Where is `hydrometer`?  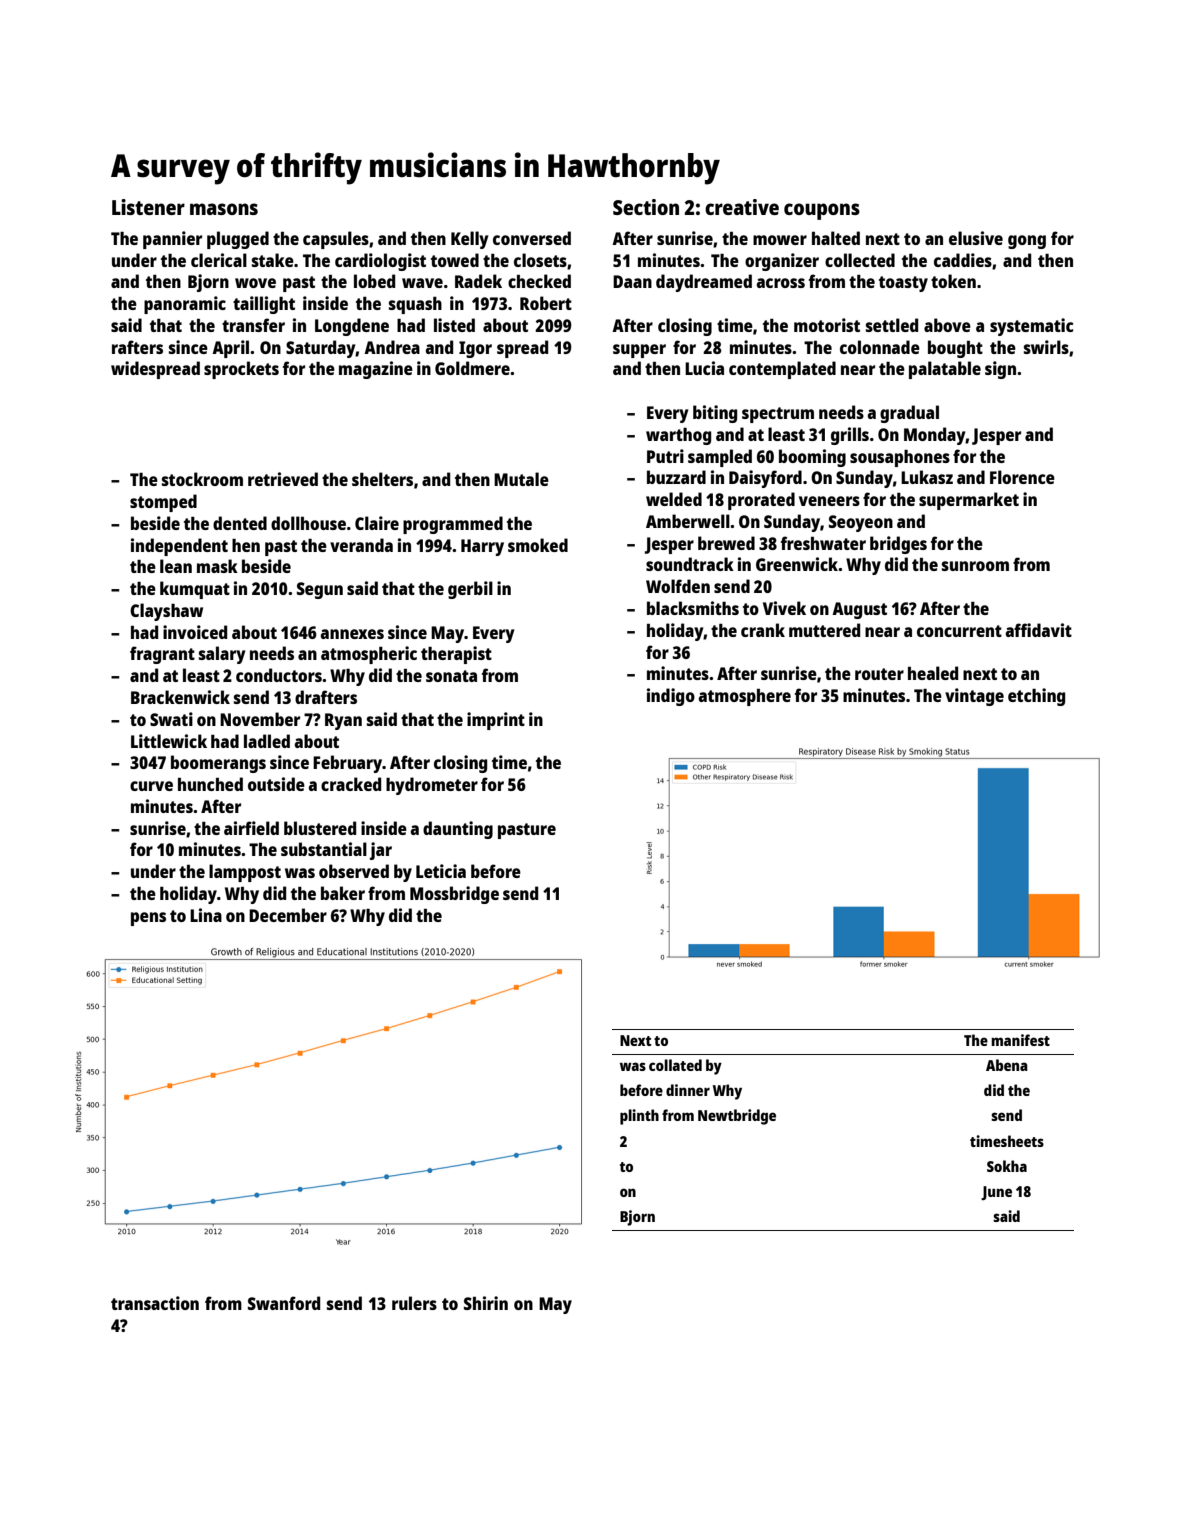
hydrometer is located at coordinates (432, 786).
